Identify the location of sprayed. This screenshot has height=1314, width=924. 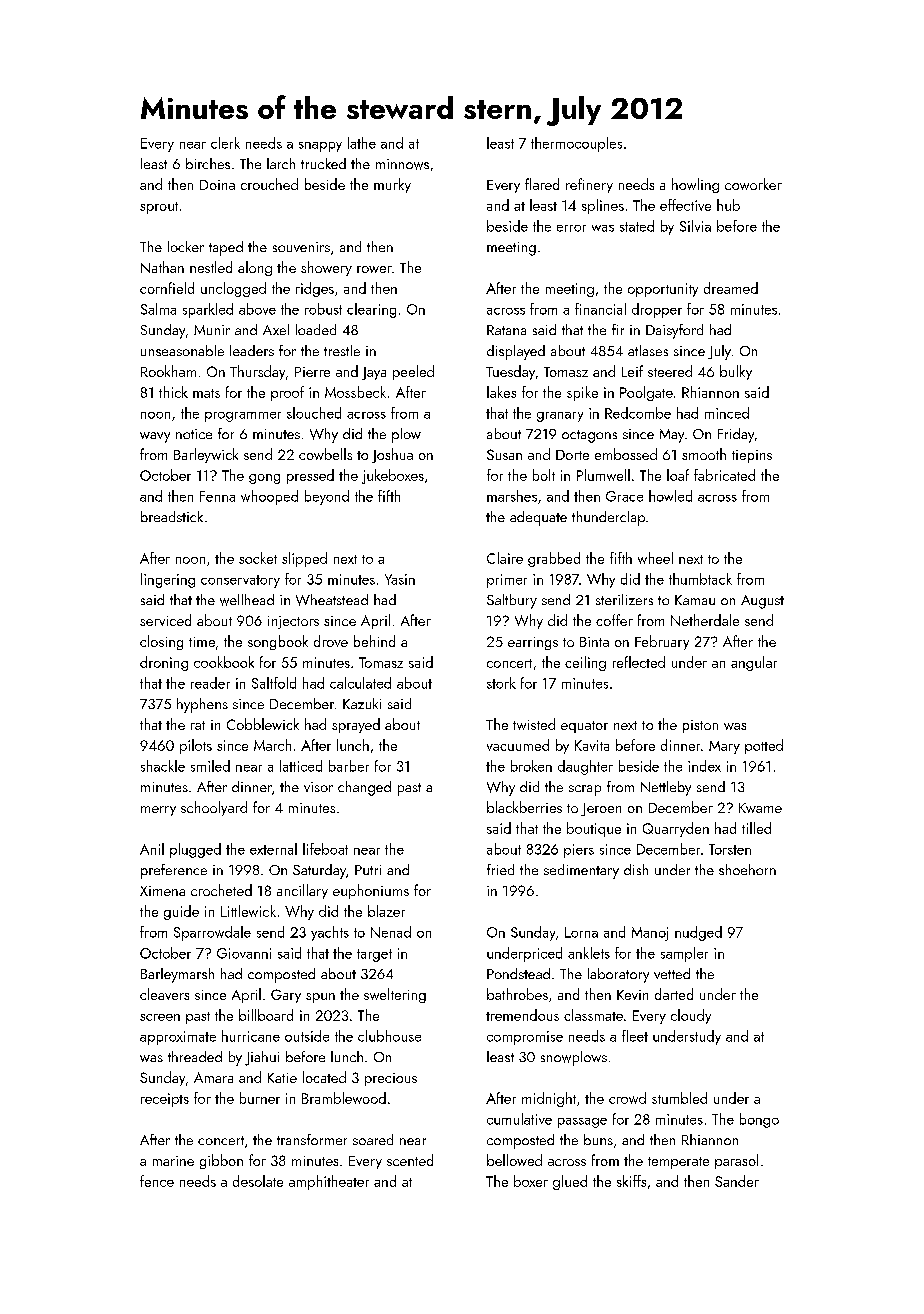
(356, 725).
